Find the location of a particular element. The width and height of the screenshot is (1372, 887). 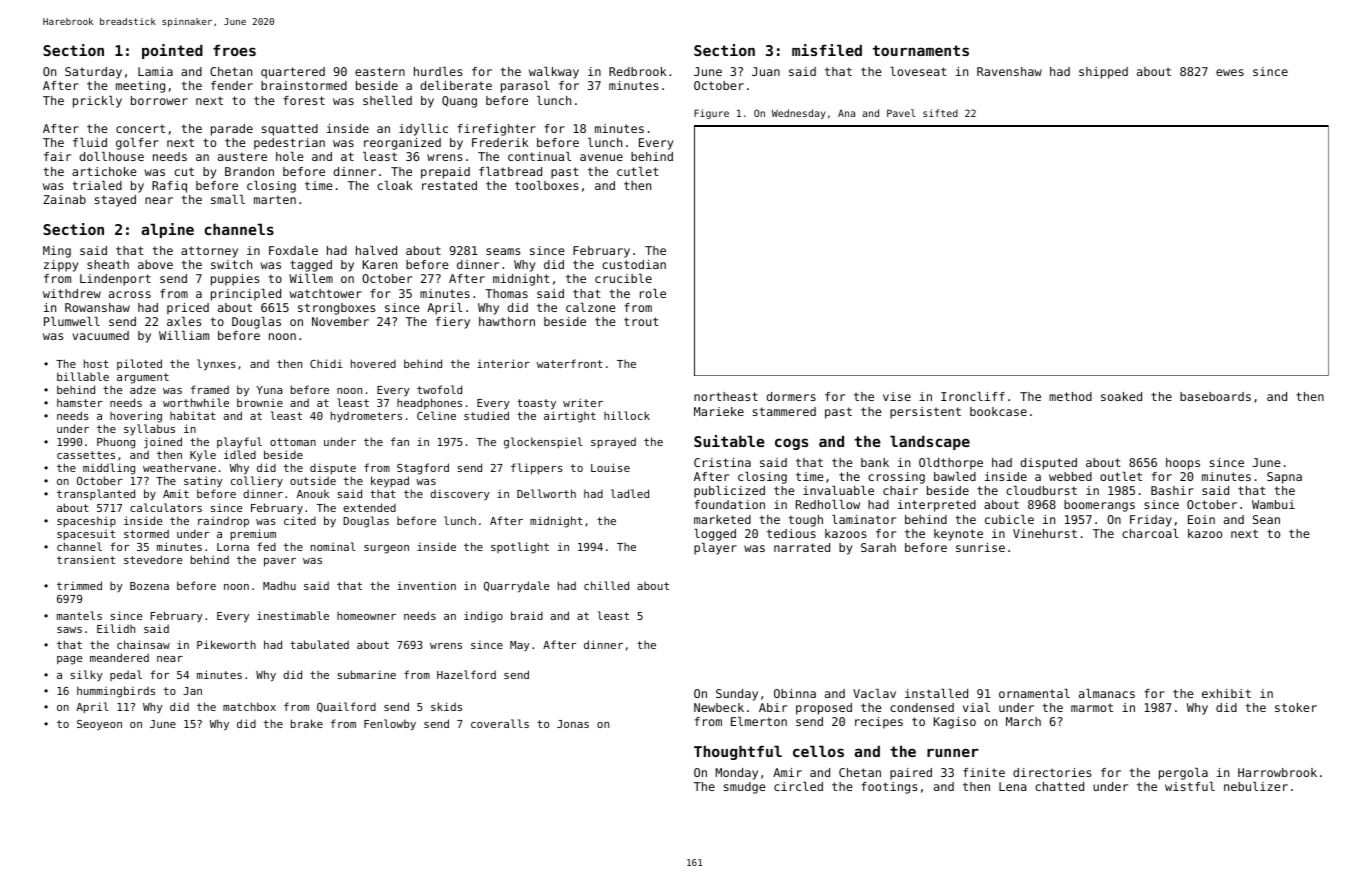

Wednesday is located at coordinates (798, 114).
